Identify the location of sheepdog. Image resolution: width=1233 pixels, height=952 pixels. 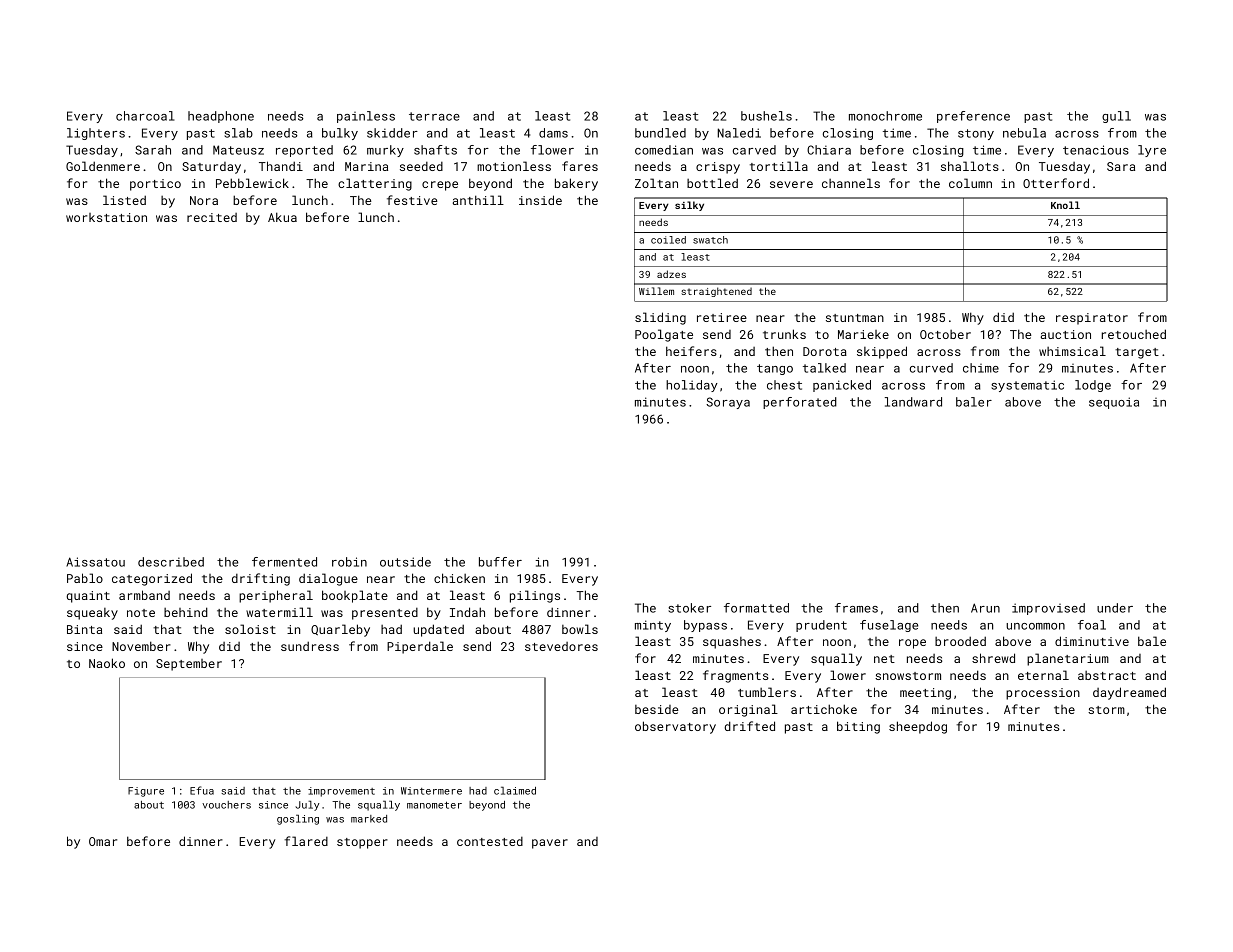
(918, 727).
